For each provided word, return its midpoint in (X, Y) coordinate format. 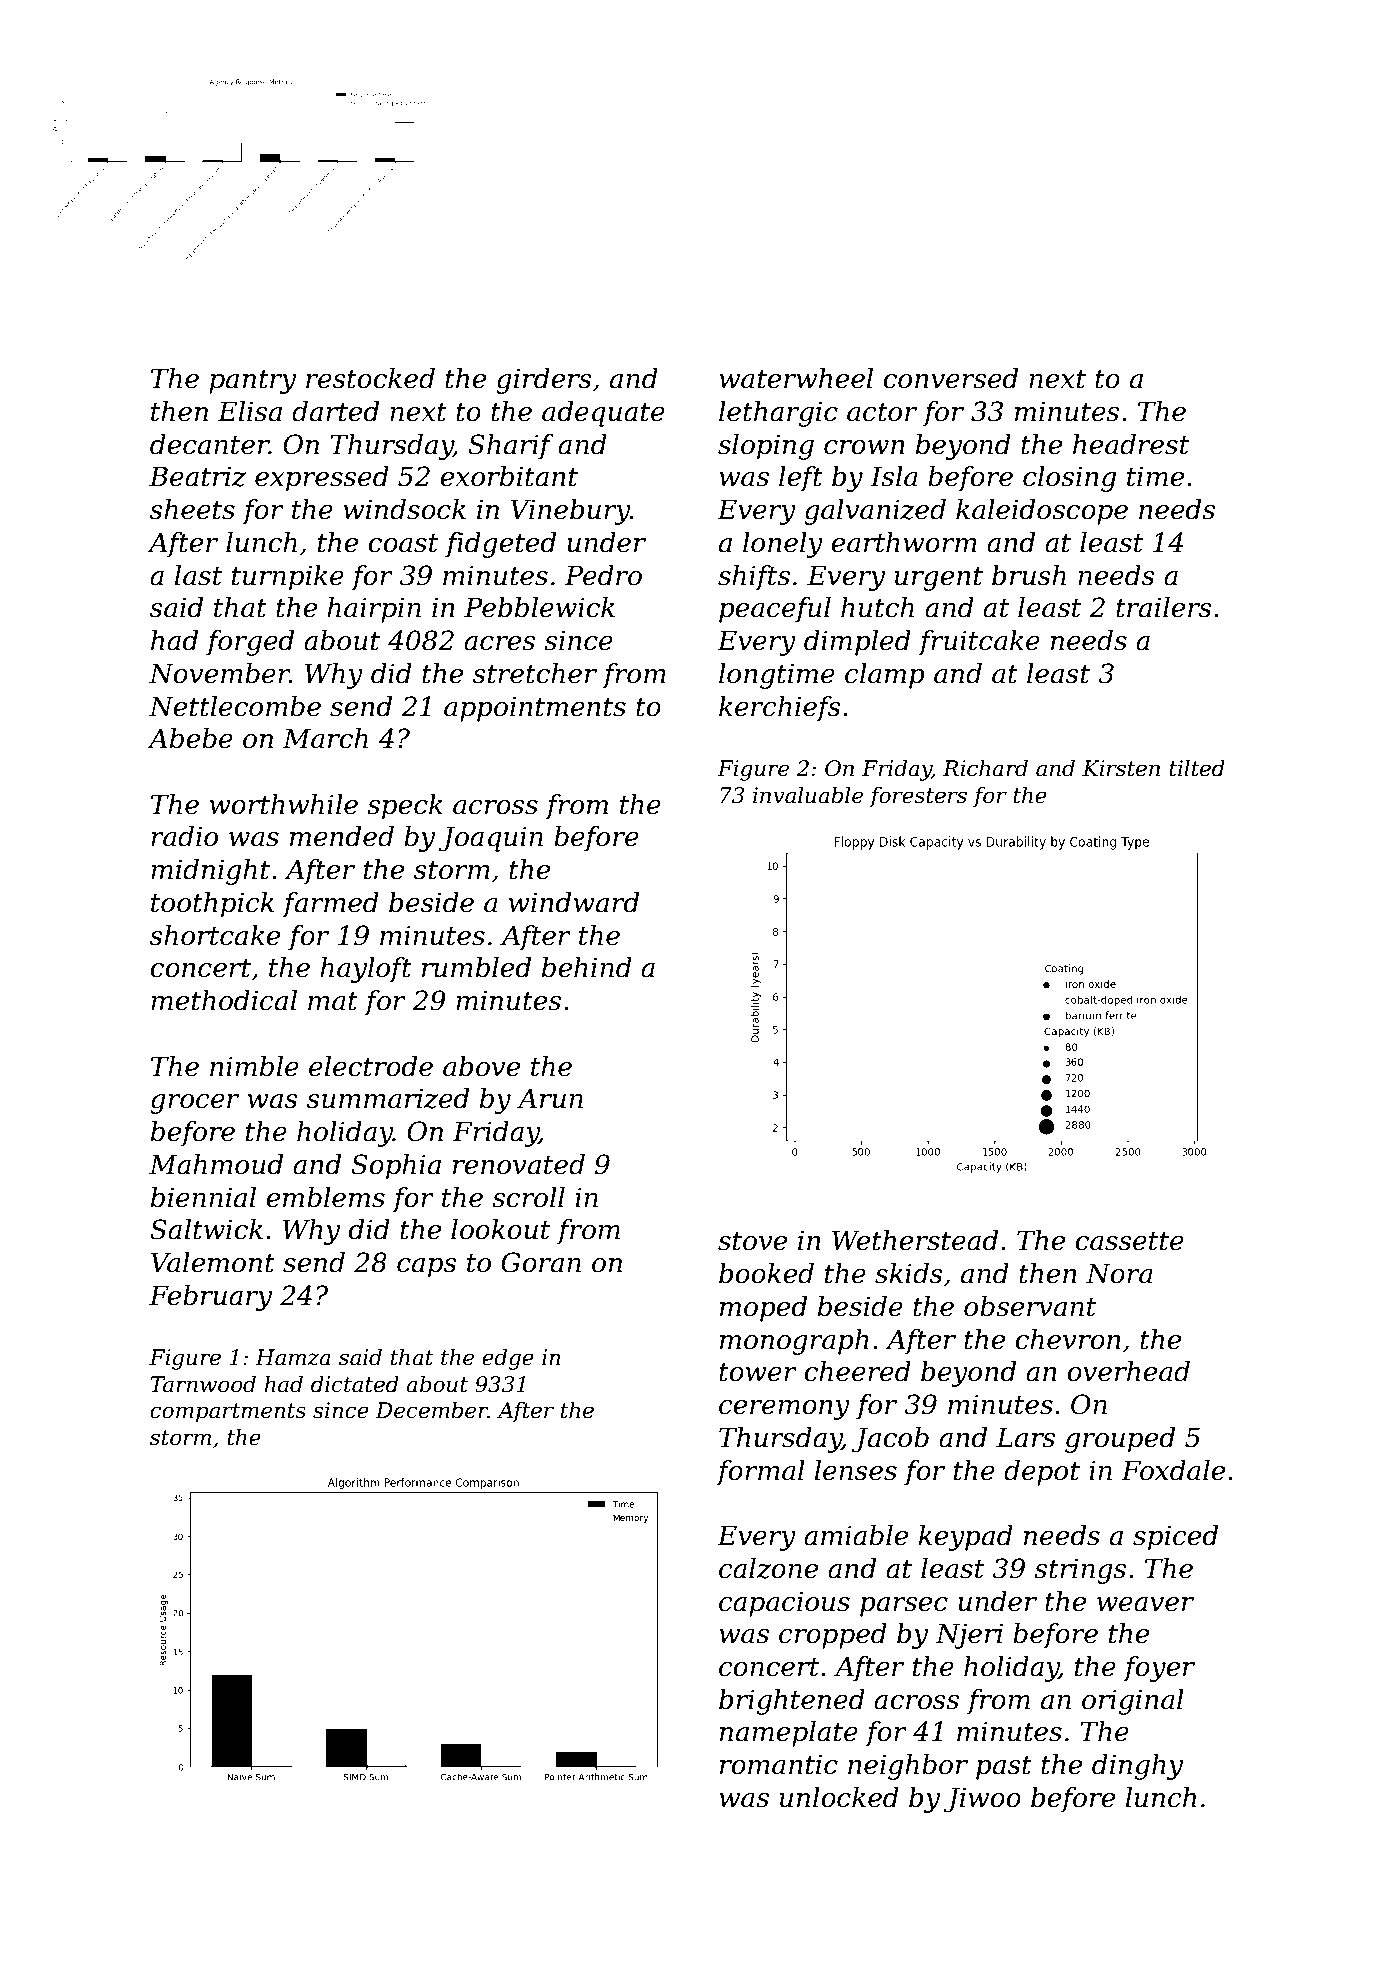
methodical (224, 1000)
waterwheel (796, 378)
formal (760, 1473)
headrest (1131, 444)
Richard (985, 768)
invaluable (808, 795)
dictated (355, 1384)
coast (403, 543)
